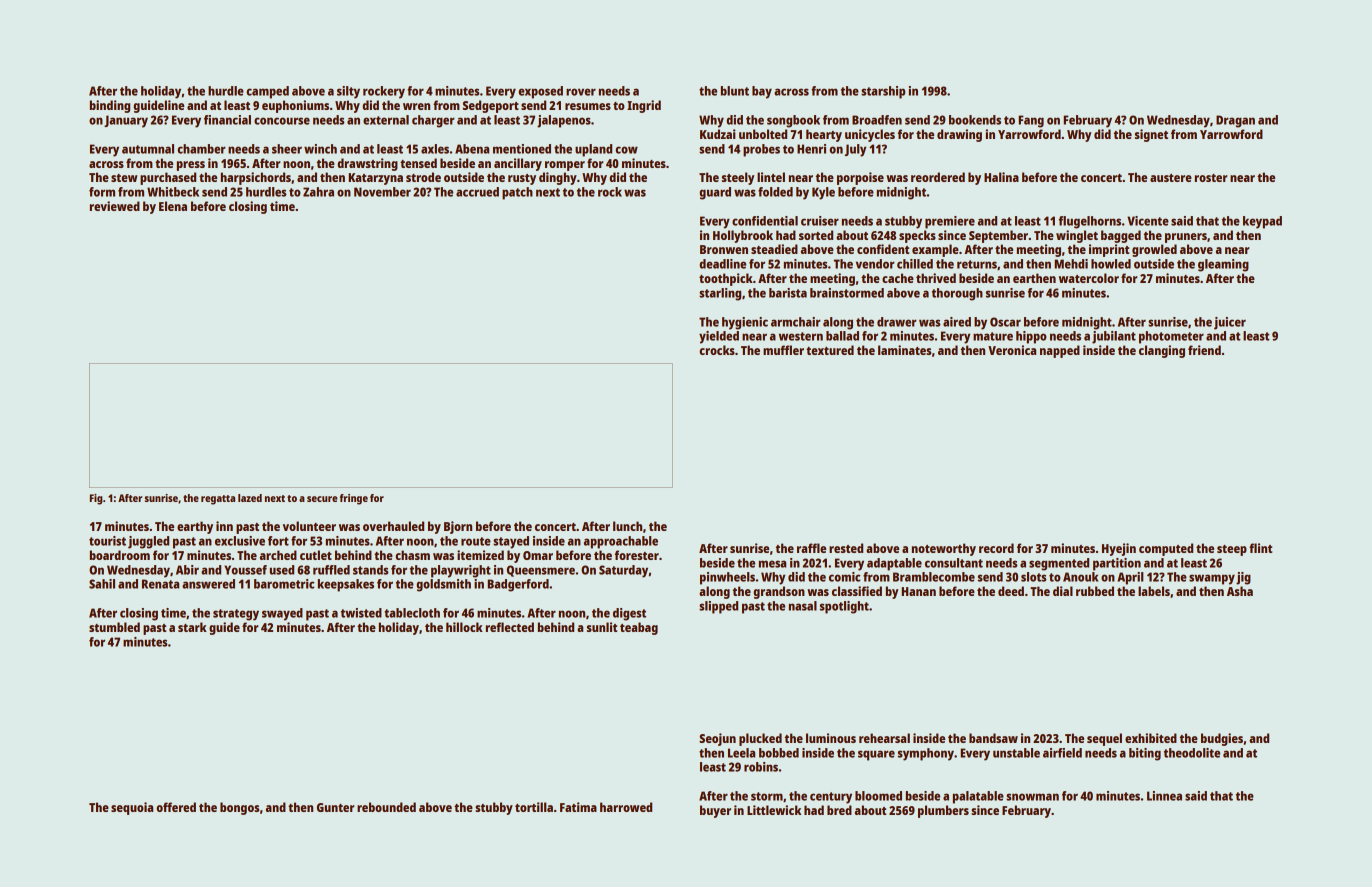 Image resolution: width=1372 pixels, height=887 pixels. Describe the element at coordinates (719, 337) in the screenshot. I see `yielded` at that location.
